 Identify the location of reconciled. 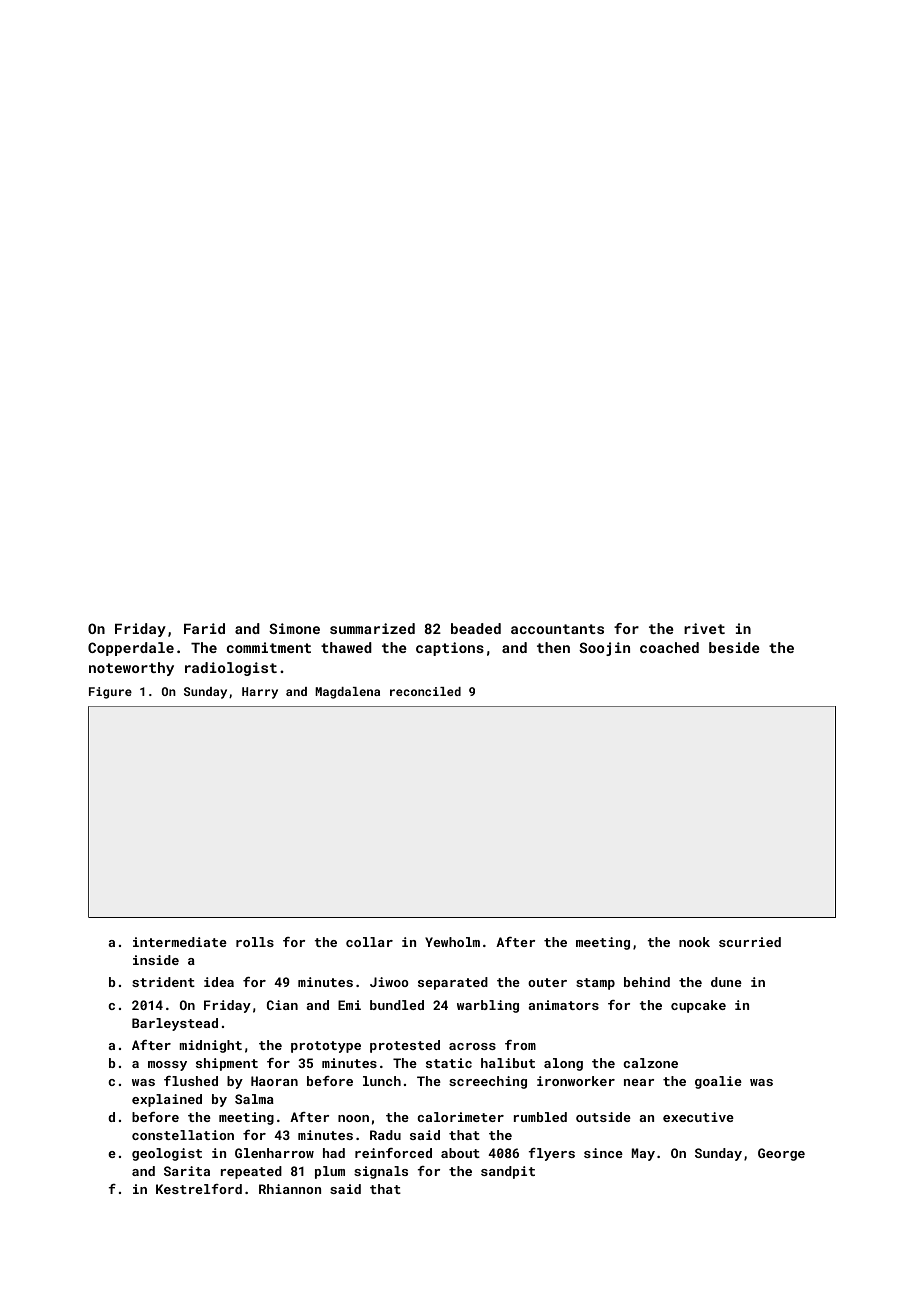
(425, 691).
